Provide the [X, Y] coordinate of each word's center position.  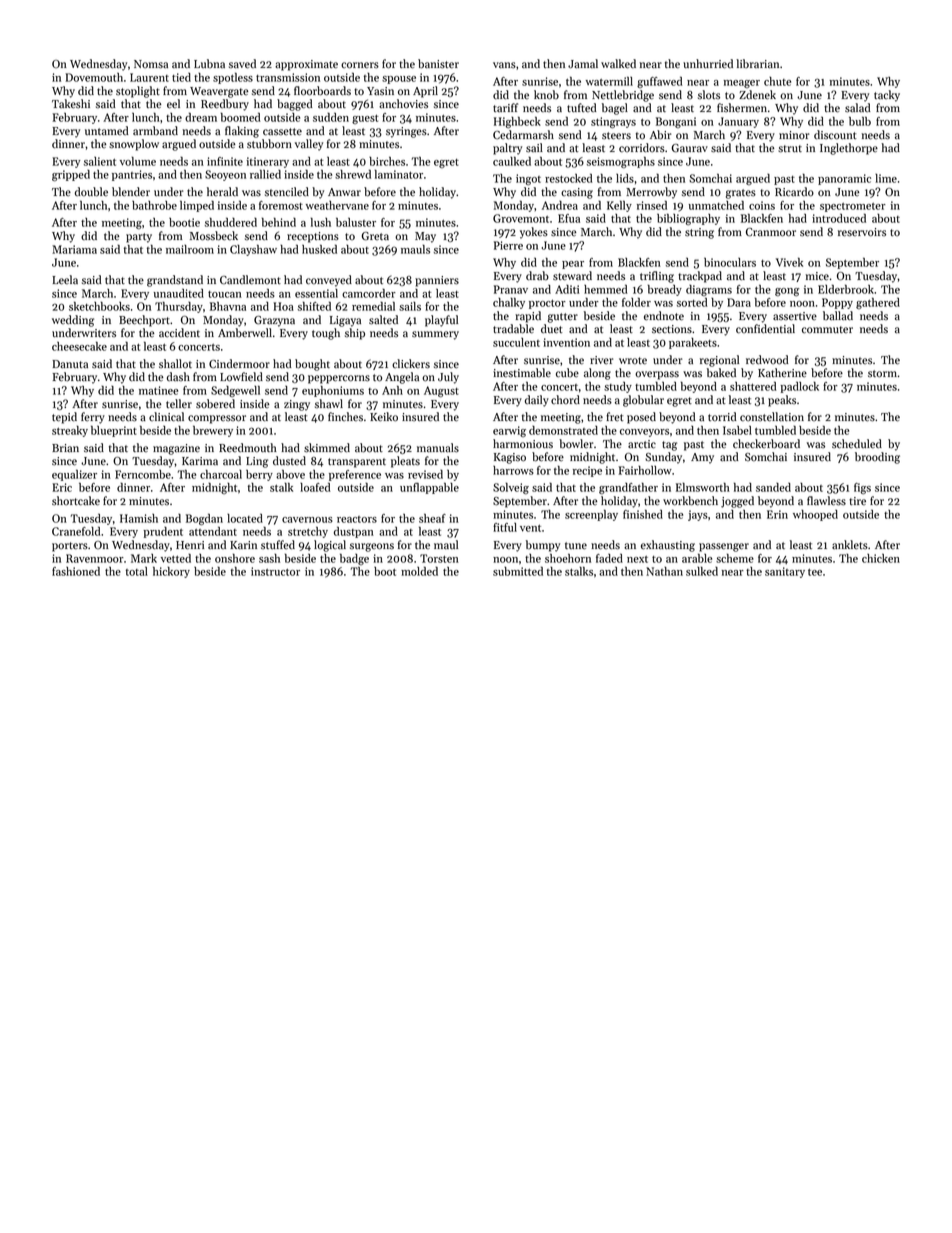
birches [387, 161]
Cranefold [76, 531]
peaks [782, 401]
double [91, 192]
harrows [513, 470]
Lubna [209, 64]
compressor [217, 419]
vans [504, 65]
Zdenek [757, 95]
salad [858, 108]
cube [567, 373]
